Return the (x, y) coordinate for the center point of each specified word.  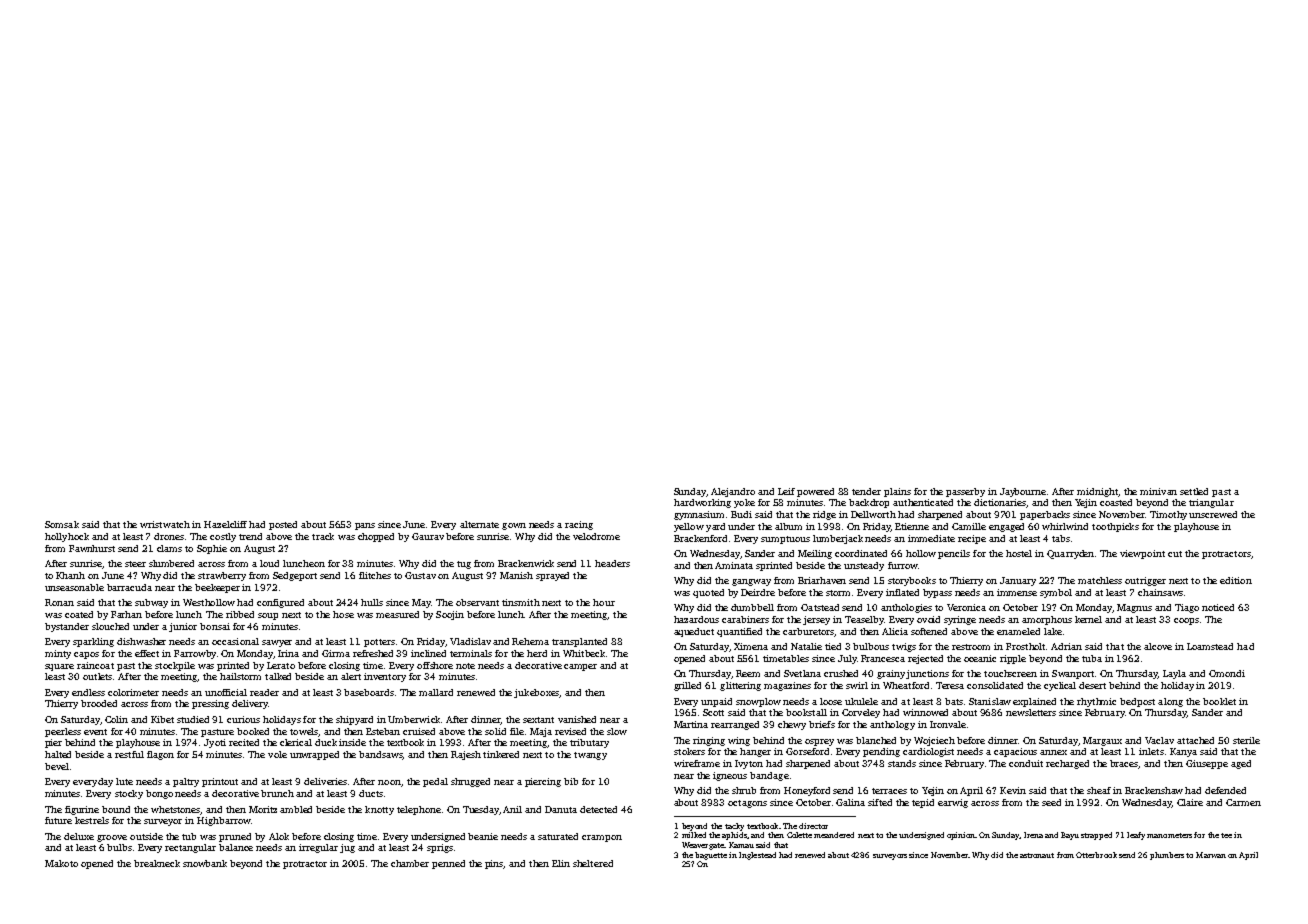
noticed (1218, 607)
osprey (819, 742)
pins (494, 864)
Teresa (950, 685)
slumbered (171, 563)
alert (351, 676)
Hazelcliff (225, 524)
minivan (1158, 491)
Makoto (61, 863)
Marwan (1211, 855)
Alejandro (733, 492)
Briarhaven (822, 580)
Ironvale (948, 724)
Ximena (751, 646)
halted (58, 754)
